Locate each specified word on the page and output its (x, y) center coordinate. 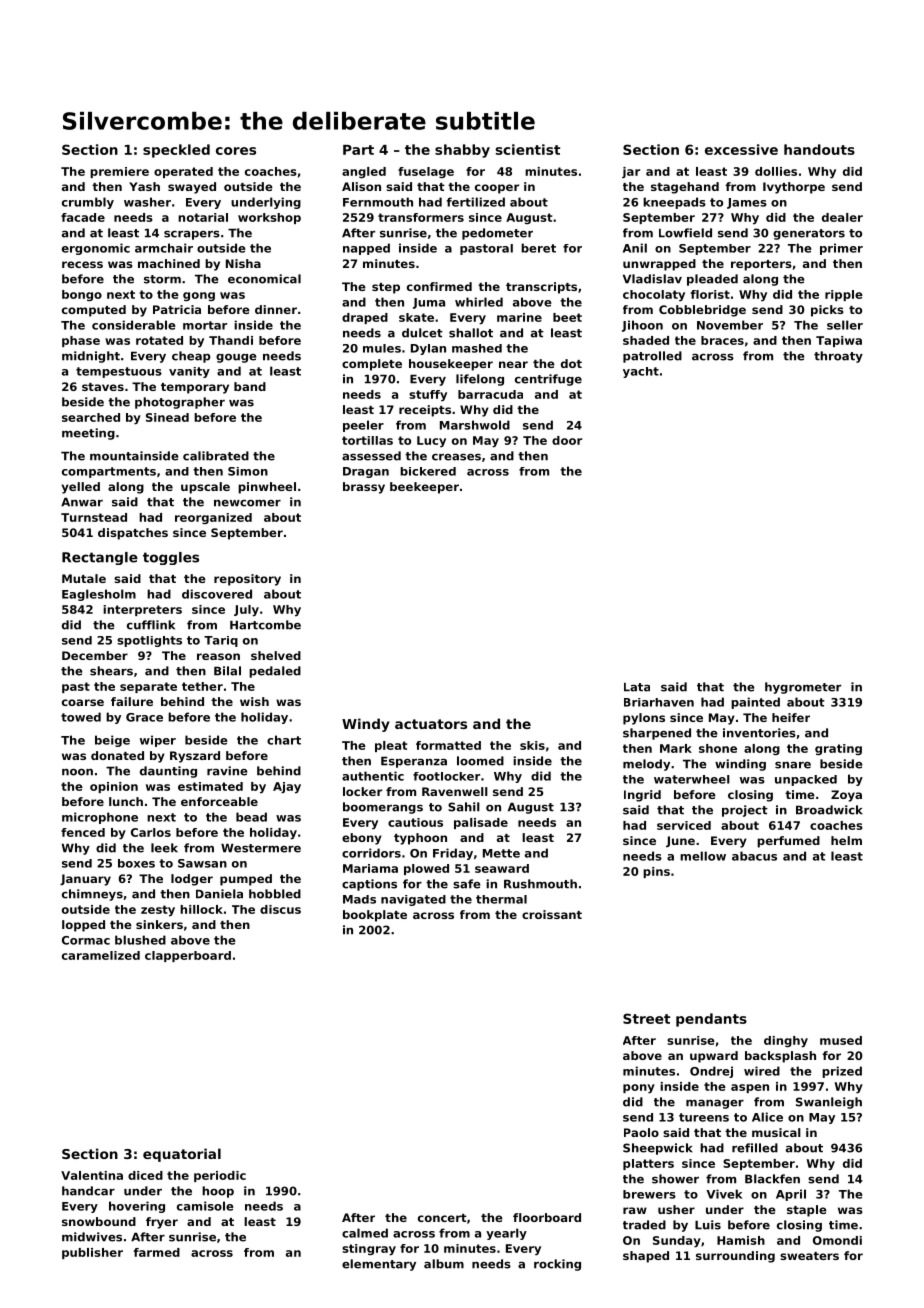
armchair (164, 248)
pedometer (497, 234)
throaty (838, 357)
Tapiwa (839, 341)
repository (247, 580)
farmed (157, 1252)
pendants (711, 1020)
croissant (552, 914)
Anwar (82, 502)
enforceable (219, 801)
